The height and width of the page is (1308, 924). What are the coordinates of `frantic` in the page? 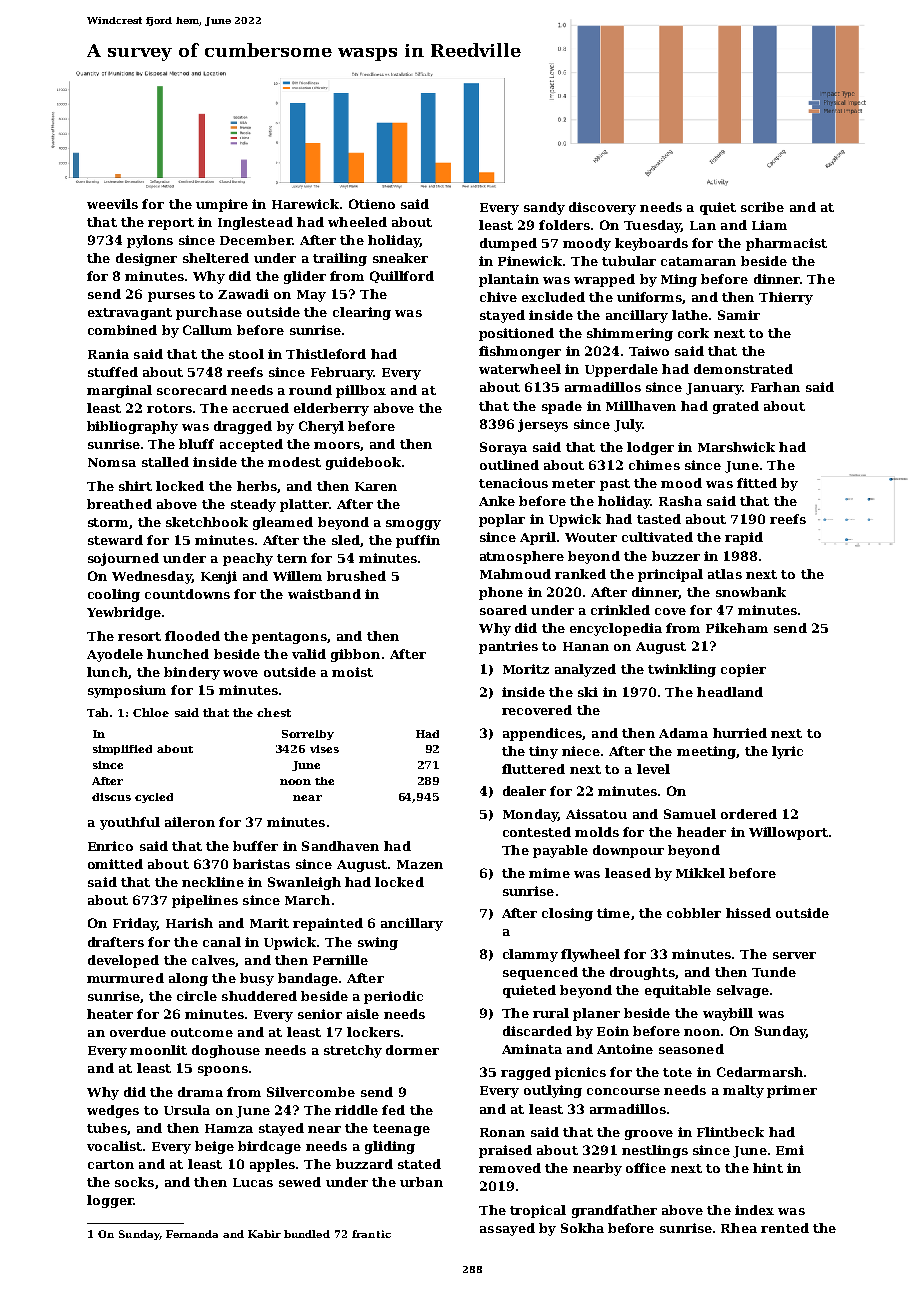 It's located at (371, 1234).
